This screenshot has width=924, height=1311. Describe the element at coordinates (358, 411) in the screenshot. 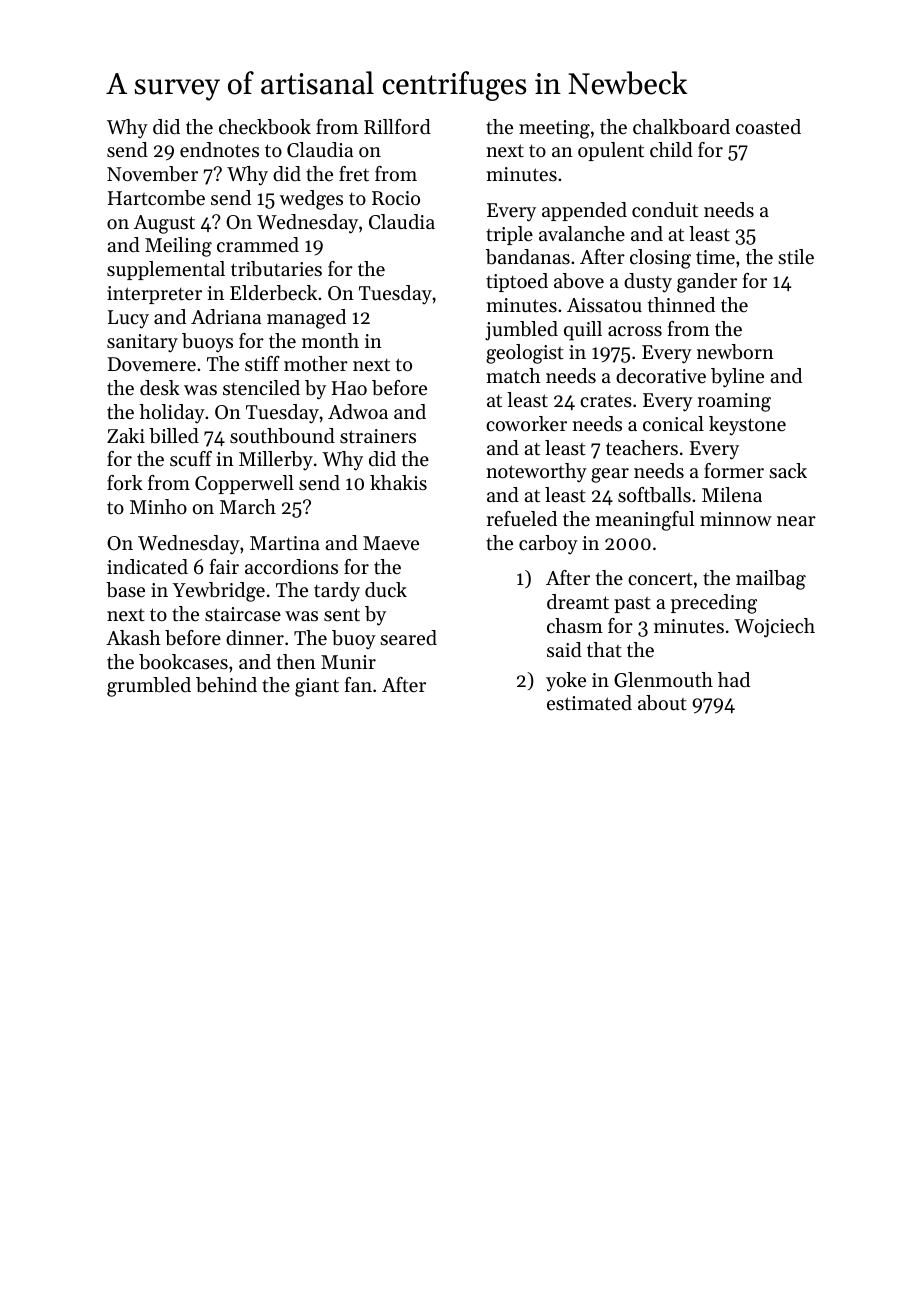

I see `Adwoa` at that location.
